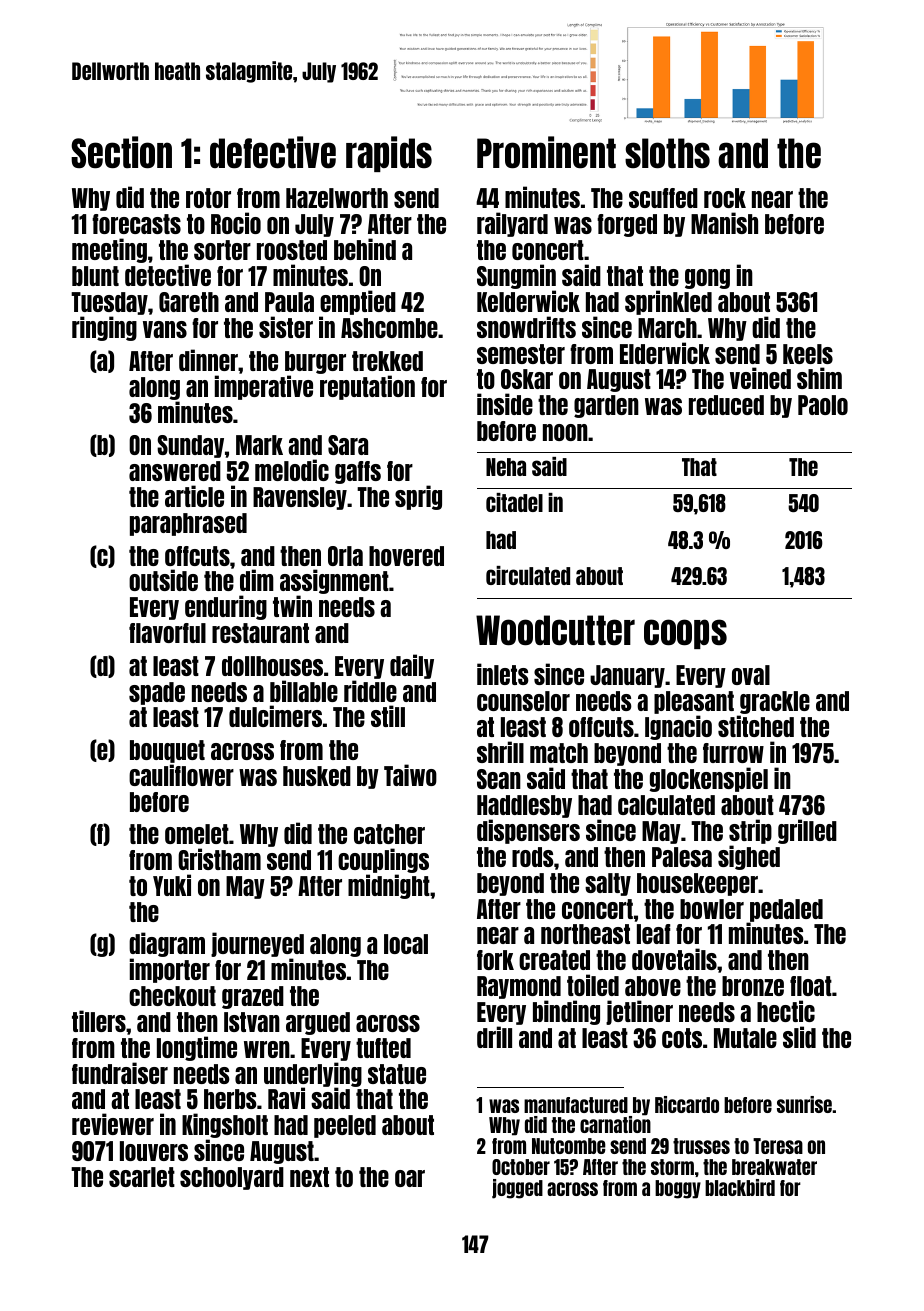 This image has height=1311, width=924. What do you see at coordinates (317, 776) in the image?
I see `husked` at bounding box center [317, 776].
